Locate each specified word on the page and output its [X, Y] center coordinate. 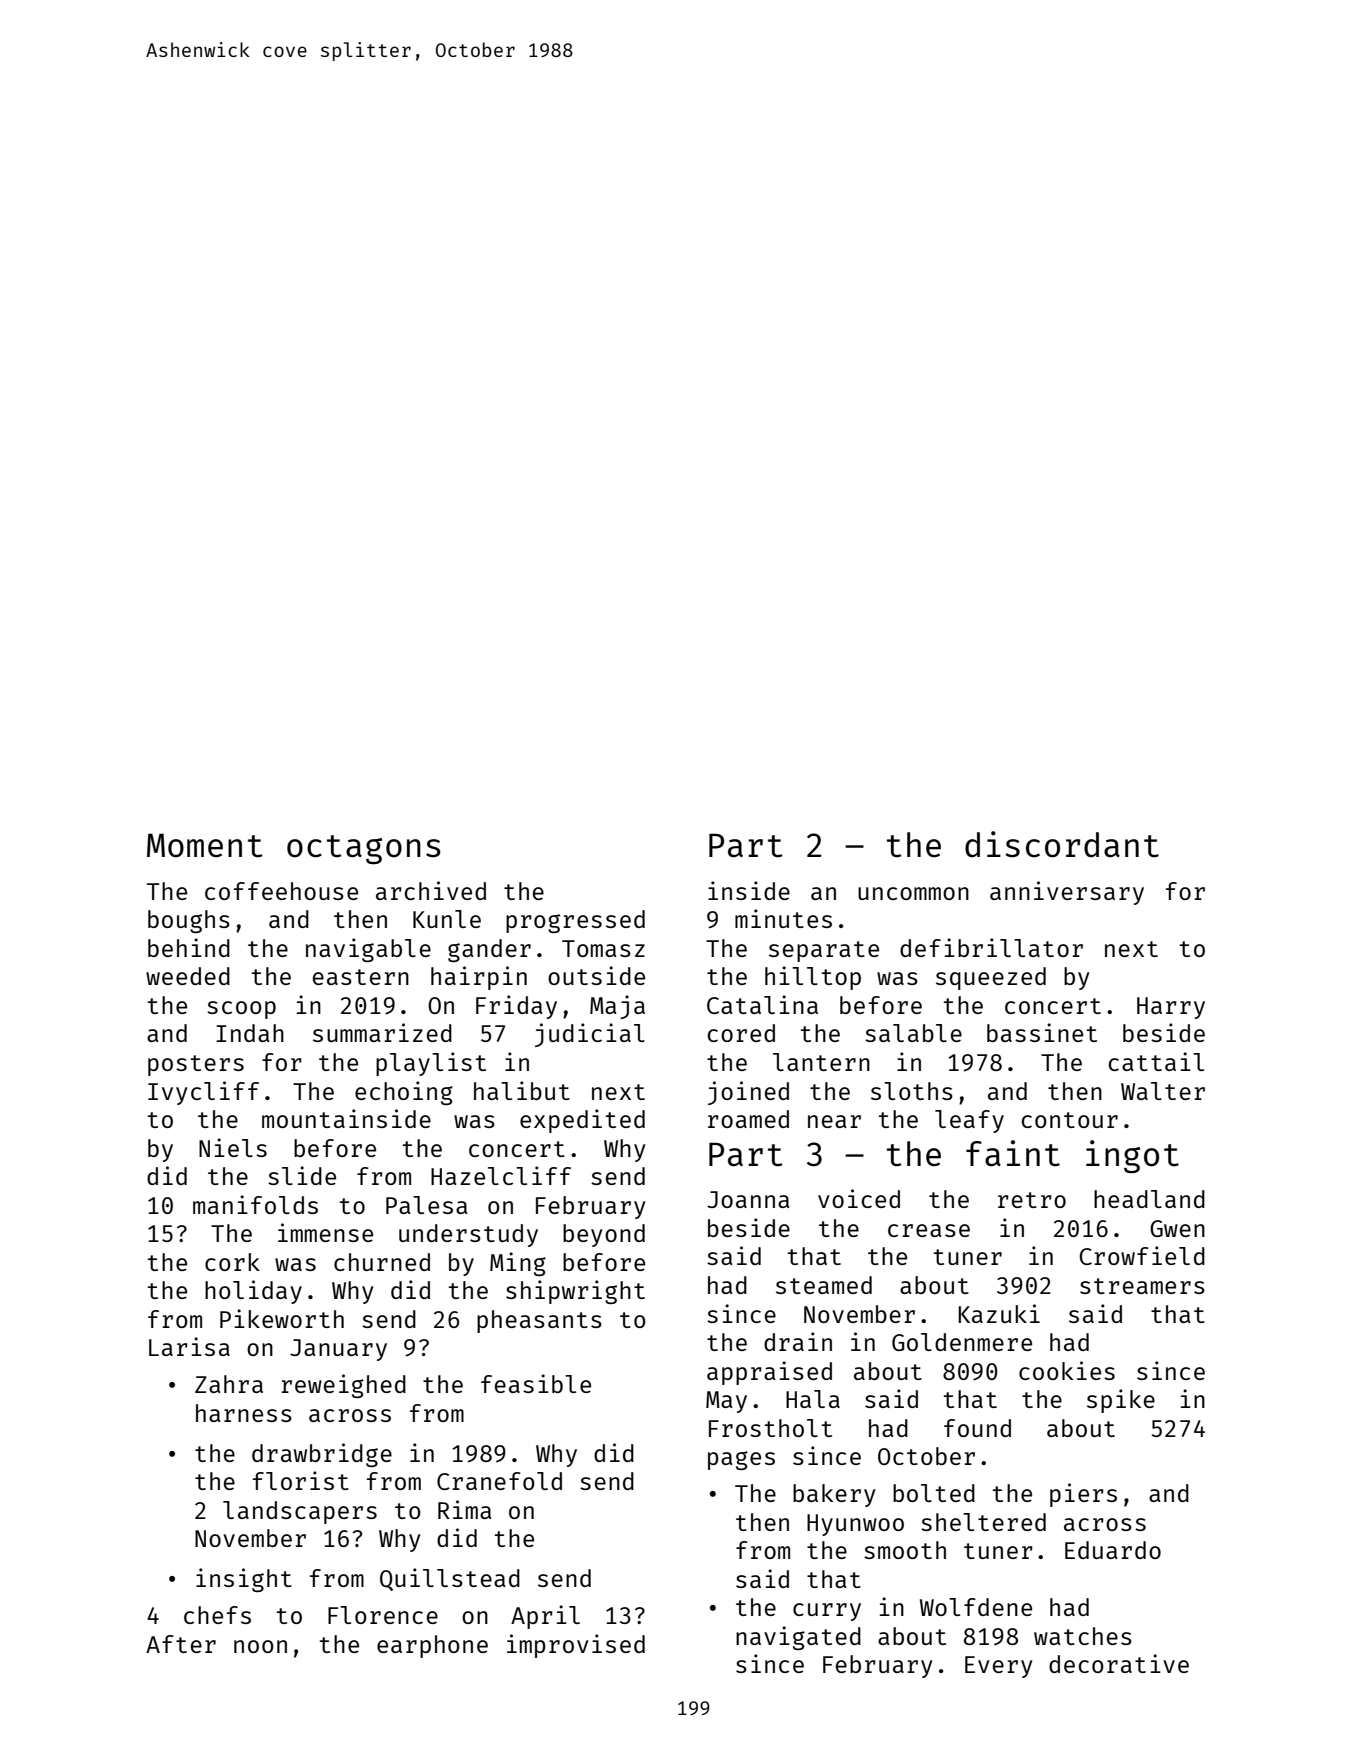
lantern [821, 1062]
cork [232, 1262]
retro [1032, 1200]
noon [260, 1646]
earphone [432, 1646]
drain [798, 1341]
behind [189, 947]
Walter [1163, 1091]
